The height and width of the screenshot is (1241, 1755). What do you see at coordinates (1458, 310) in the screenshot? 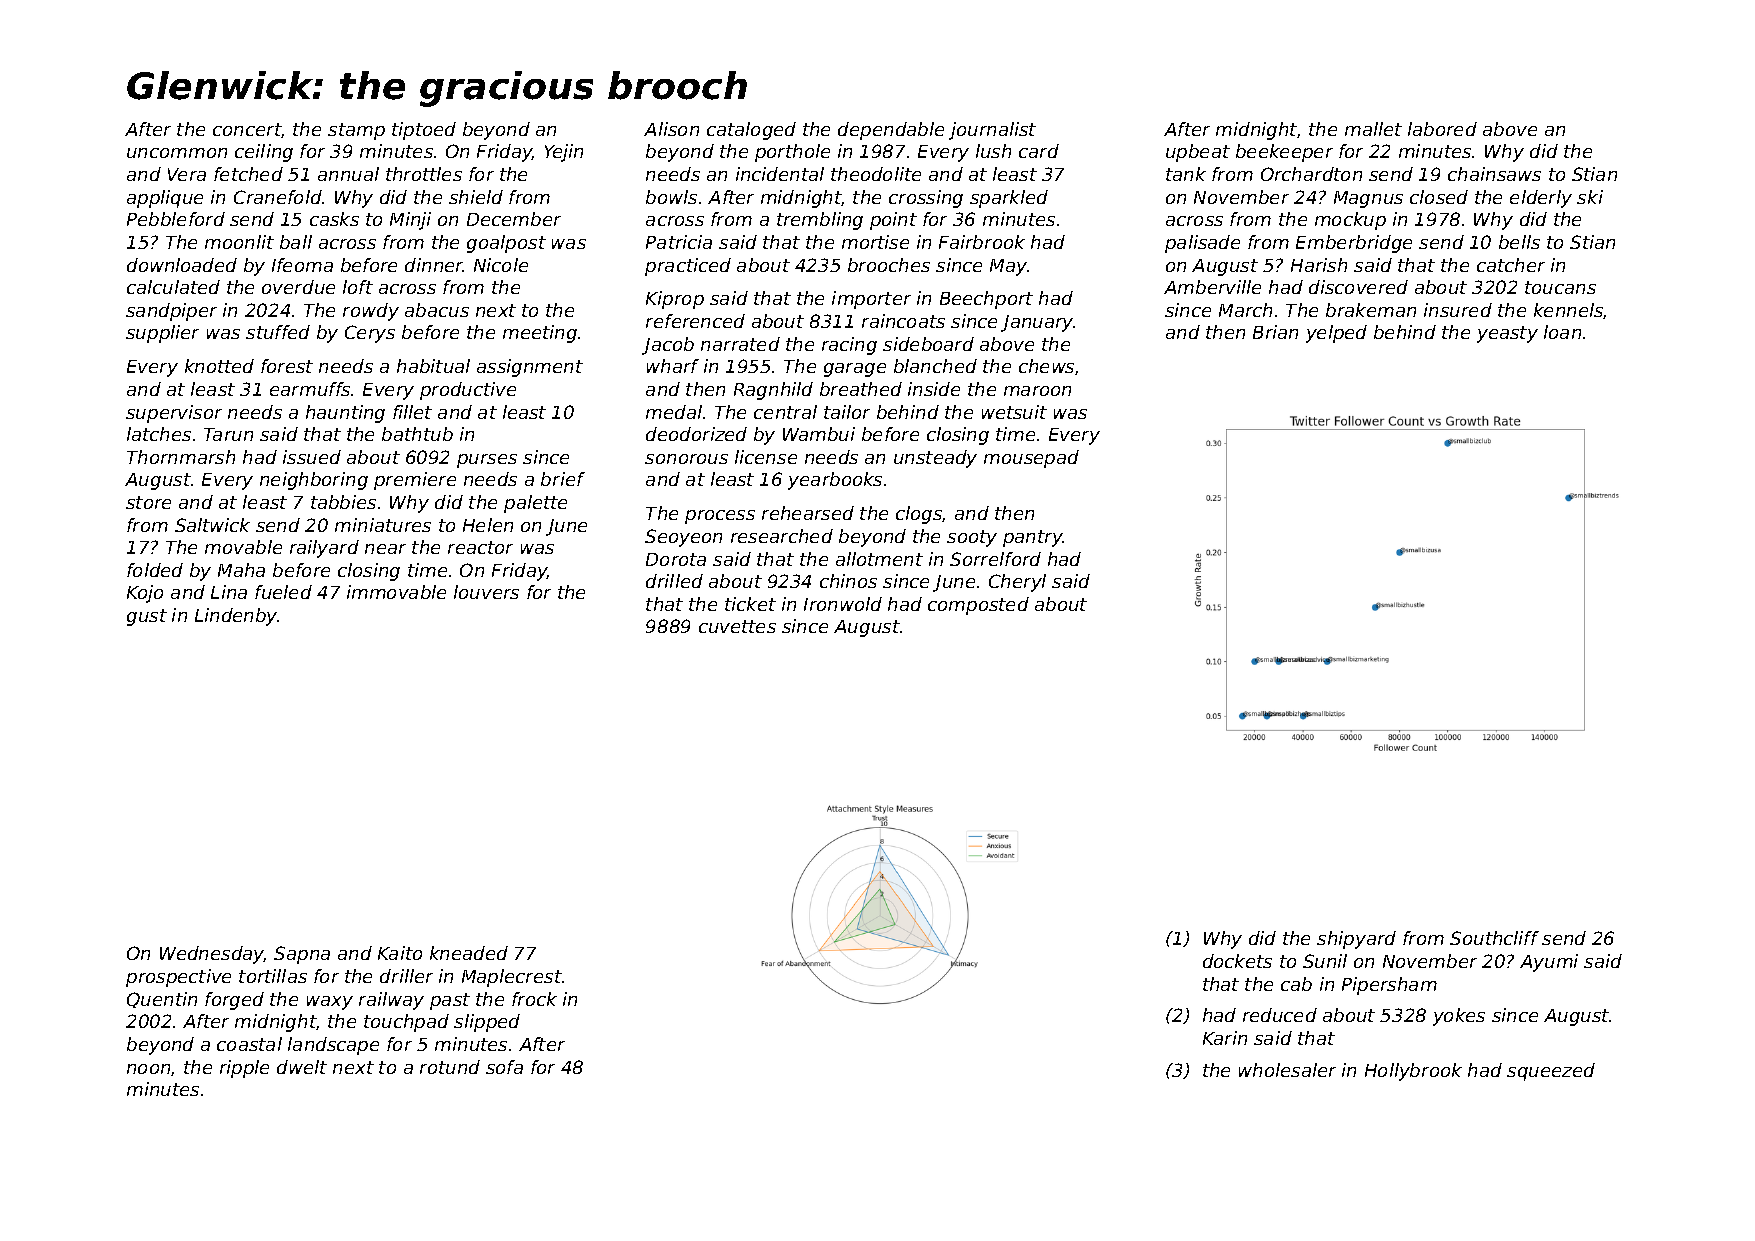
I see `insured` at bounding box center [1458, 310].
